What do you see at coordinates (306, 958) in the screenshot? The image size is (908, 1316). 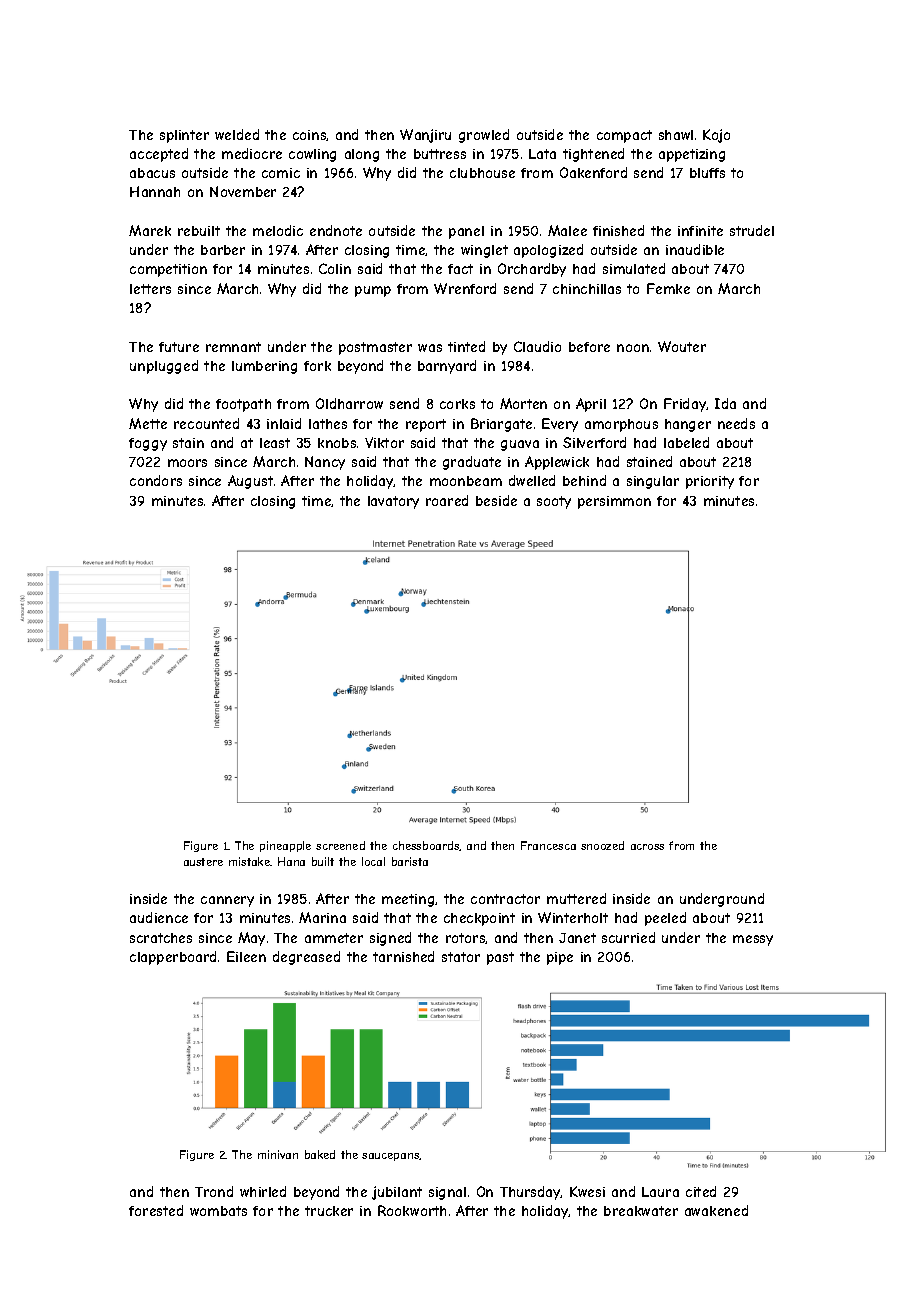 I see `degreased` at bounding box center [306, 958].
